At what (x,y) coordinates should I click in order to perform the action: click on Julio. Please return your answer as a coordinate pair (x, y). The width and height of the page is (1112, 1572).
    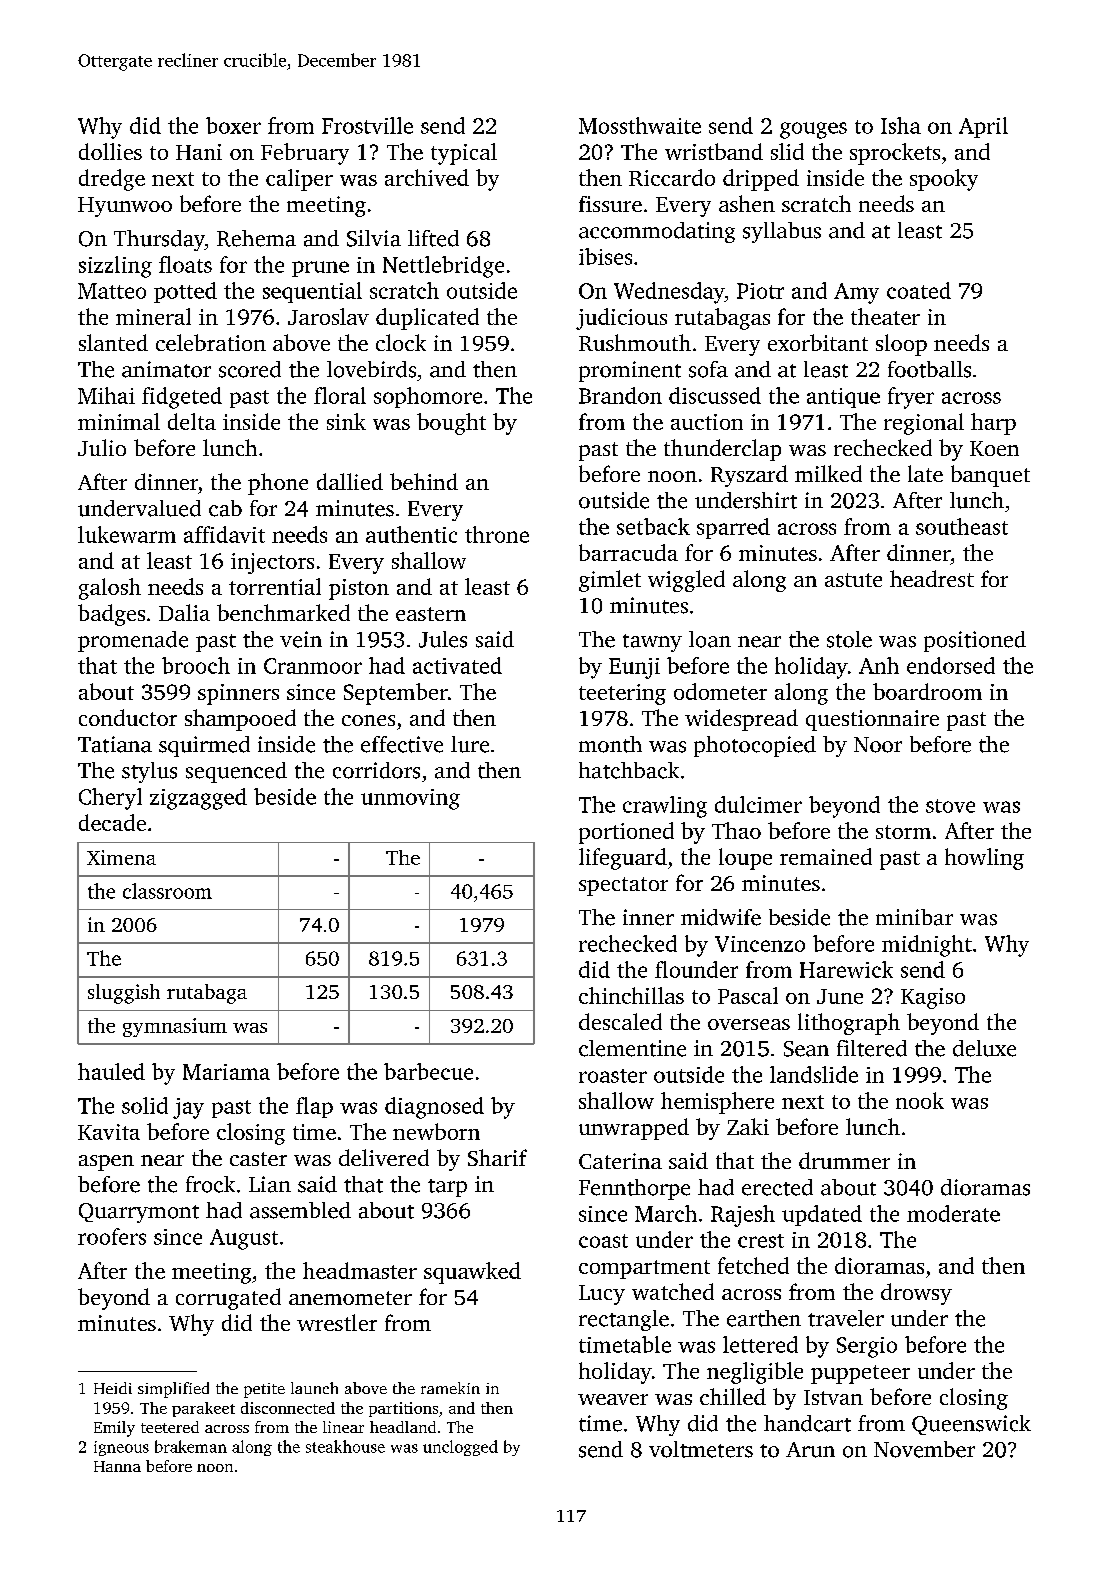
    Looking at the image, I should click on (102, 447).
